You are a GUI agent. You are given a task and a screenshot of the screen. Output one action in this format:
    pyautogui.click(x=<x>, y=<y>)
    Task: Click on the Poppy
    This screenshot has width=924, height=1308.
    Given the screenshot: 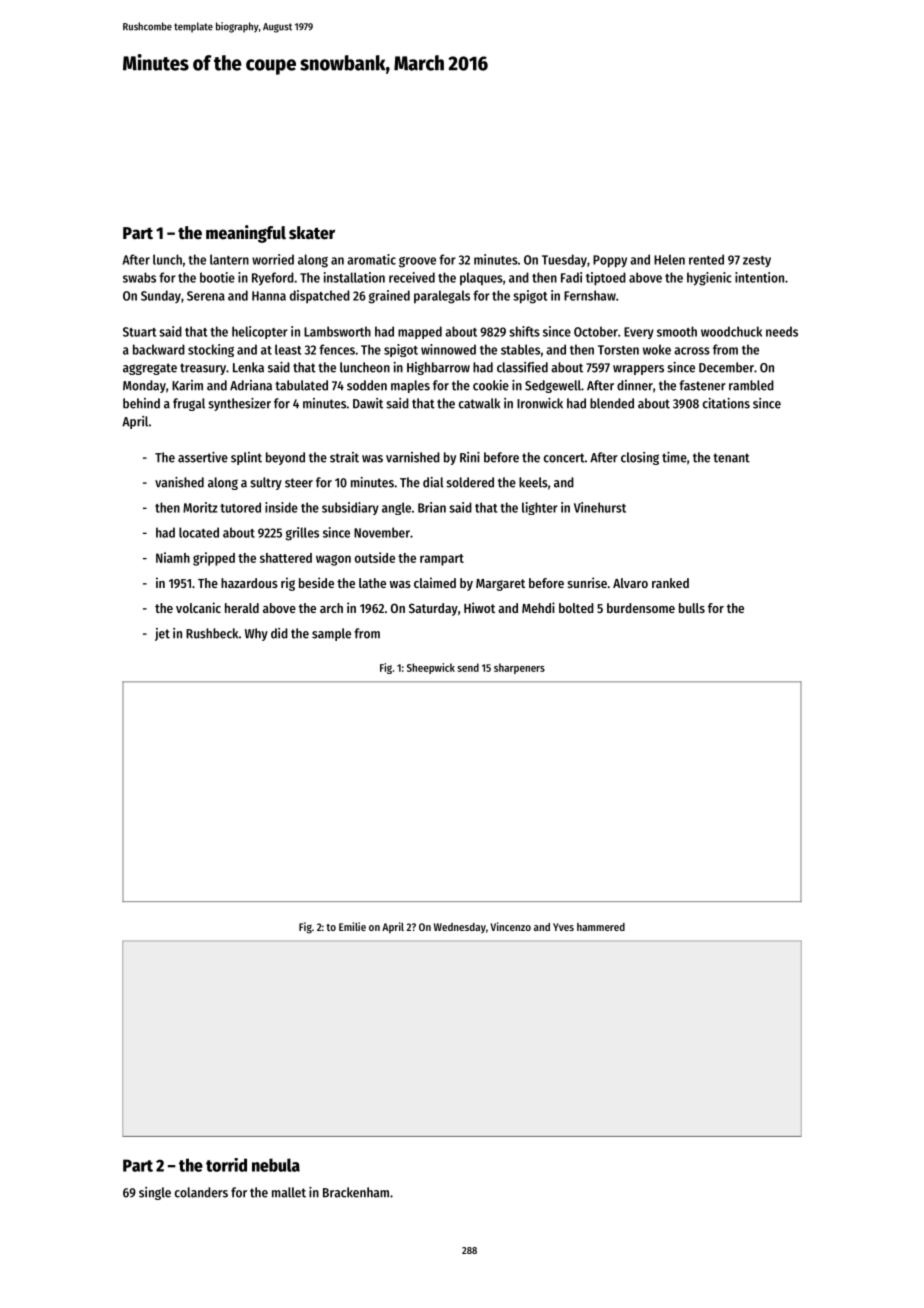 What is the action you would take?
    pyautogui.click(x=610, y=261)
